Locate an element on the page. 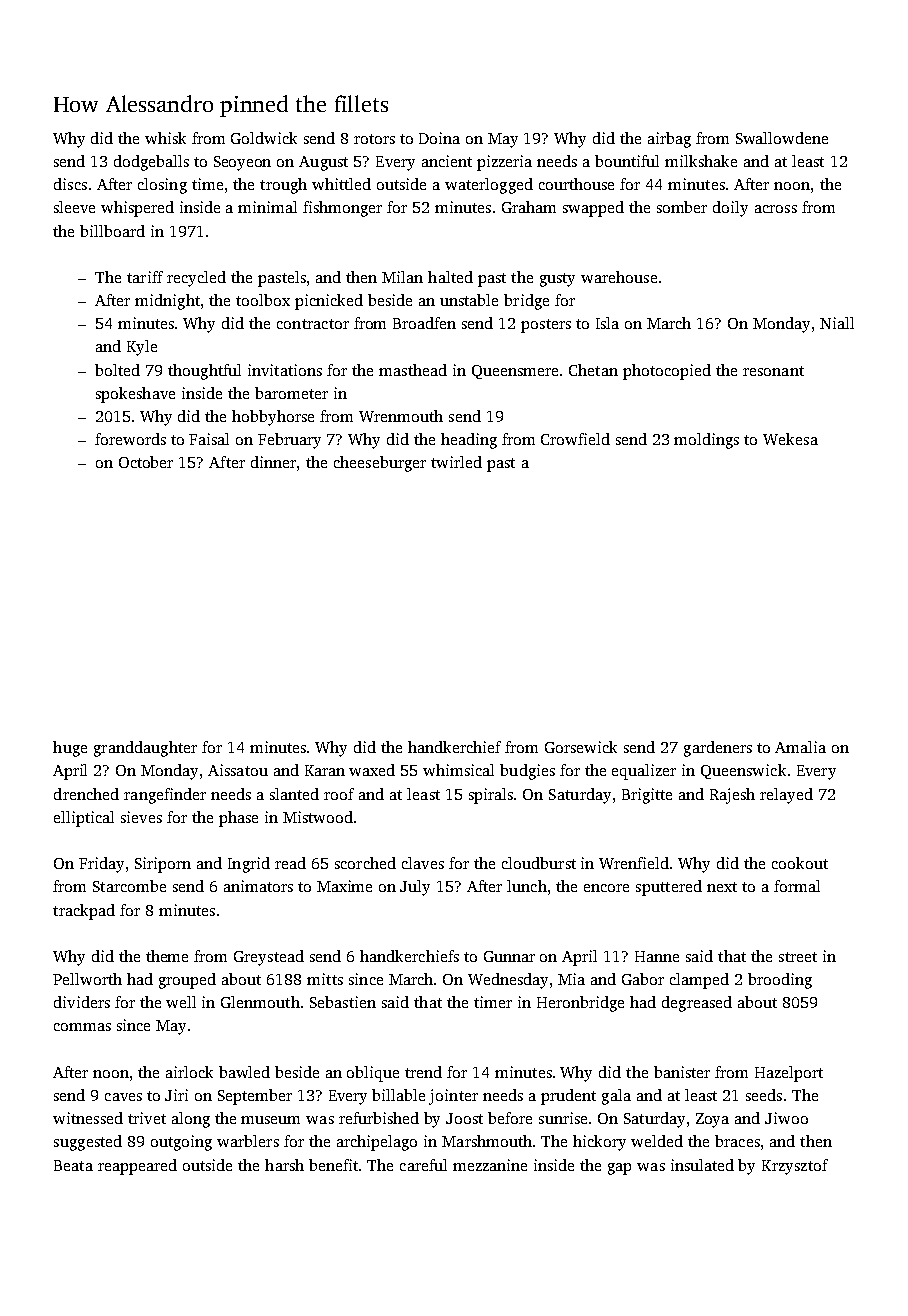 The height and width of the page is (1316, 908). somber is located at coordinates (682, 207).
